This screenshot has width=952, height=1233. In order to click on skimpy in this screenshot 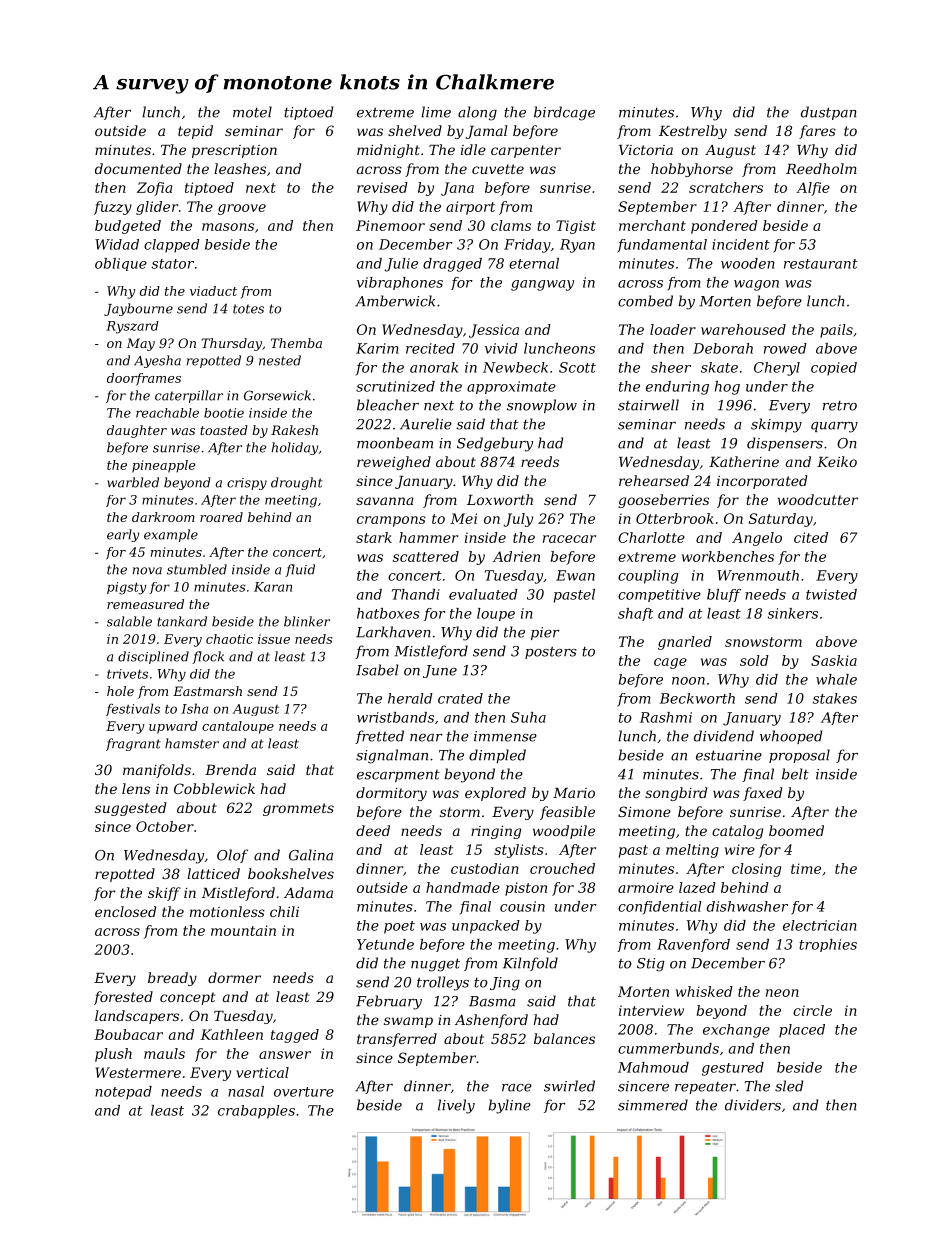, I will do `click(776, 425)`.
